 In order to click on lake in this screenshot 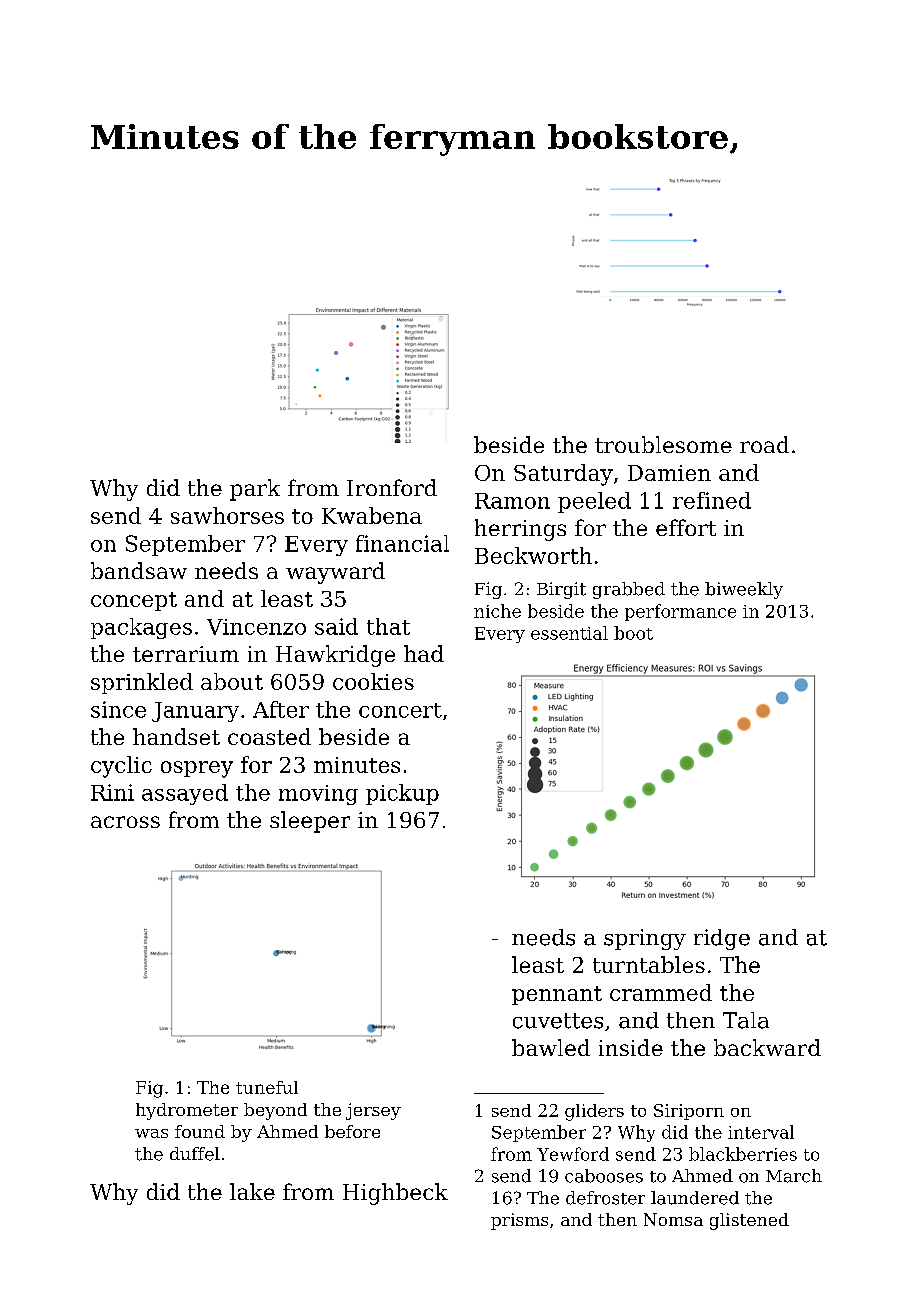, I will do `click(252, 1191)`.
